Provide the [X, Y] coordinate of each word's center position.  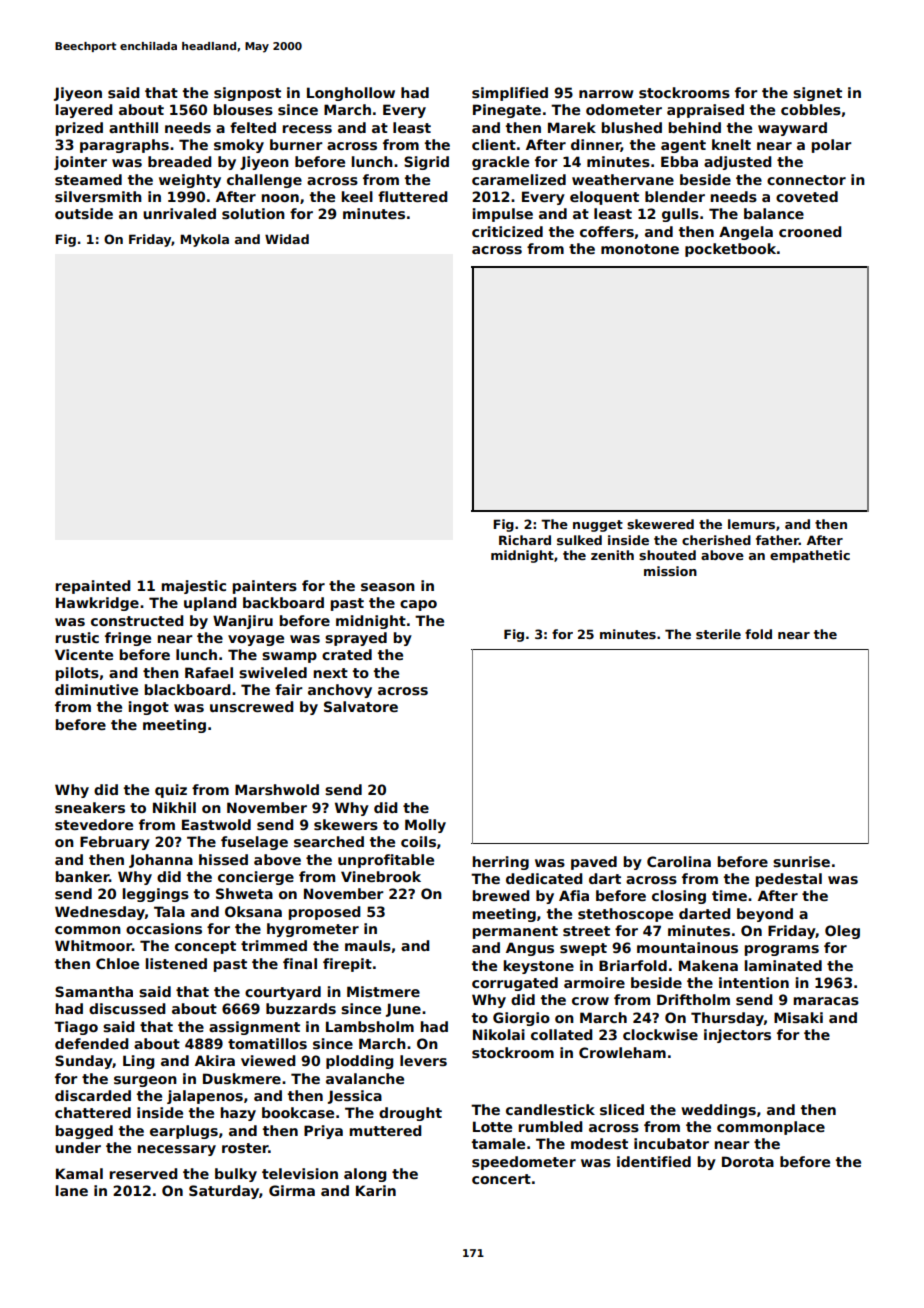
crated [347, 654]
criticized [507, 231]
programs [781, 950]
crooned [810, 231]
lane [71, 1190]
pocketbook [730, 250]
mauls [368, 945]
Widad [287, 239]
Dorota [748, 1161]
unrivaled [179, 213]
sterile [718, 634]
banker [82, 876]
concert [501, 1179]
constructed [137, 620]
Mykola [204, 240]
